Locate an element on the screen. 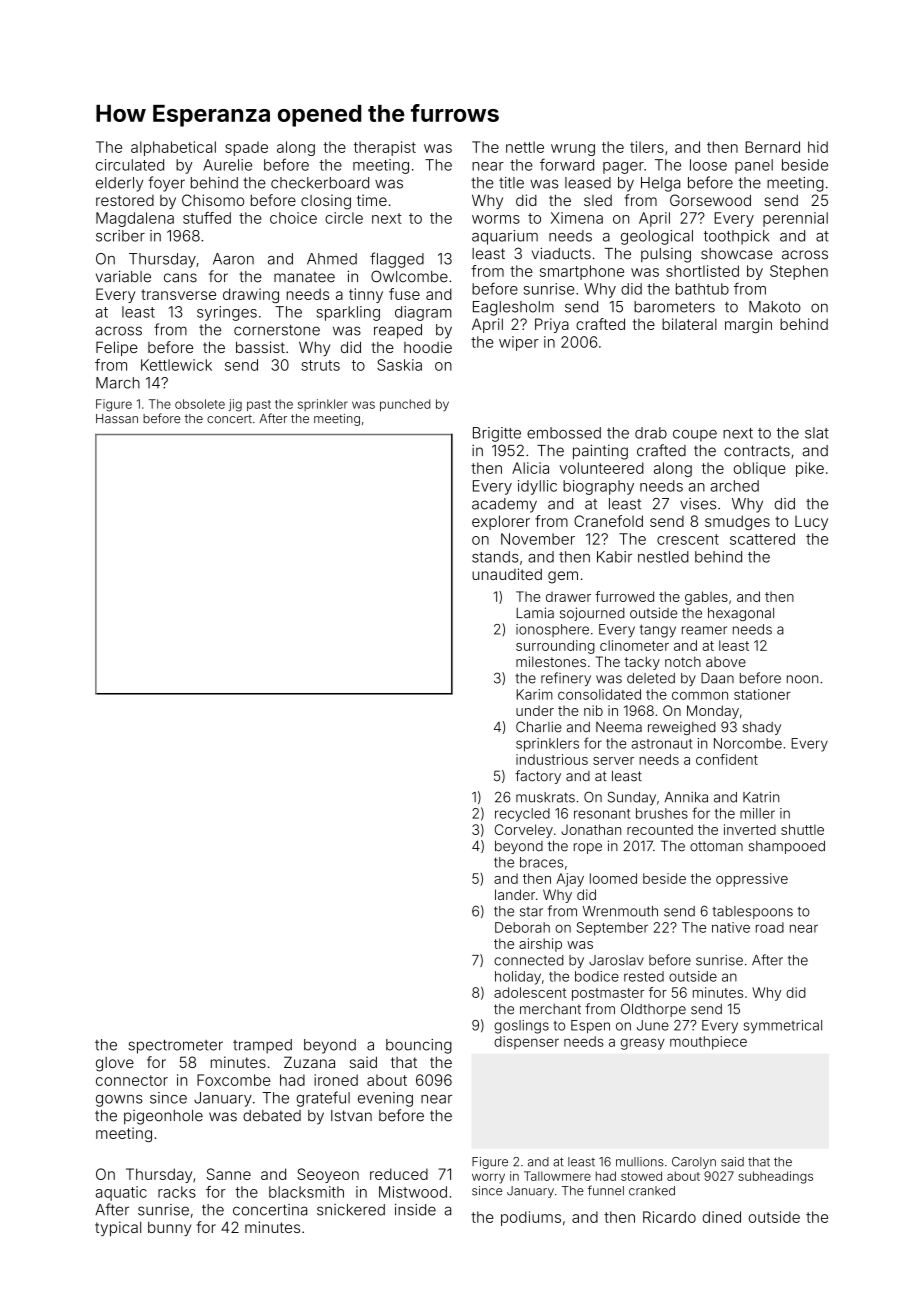 Image resolution: width=924 pixels, height=1308 pixels. punched is located at coordinates (405, 405).
